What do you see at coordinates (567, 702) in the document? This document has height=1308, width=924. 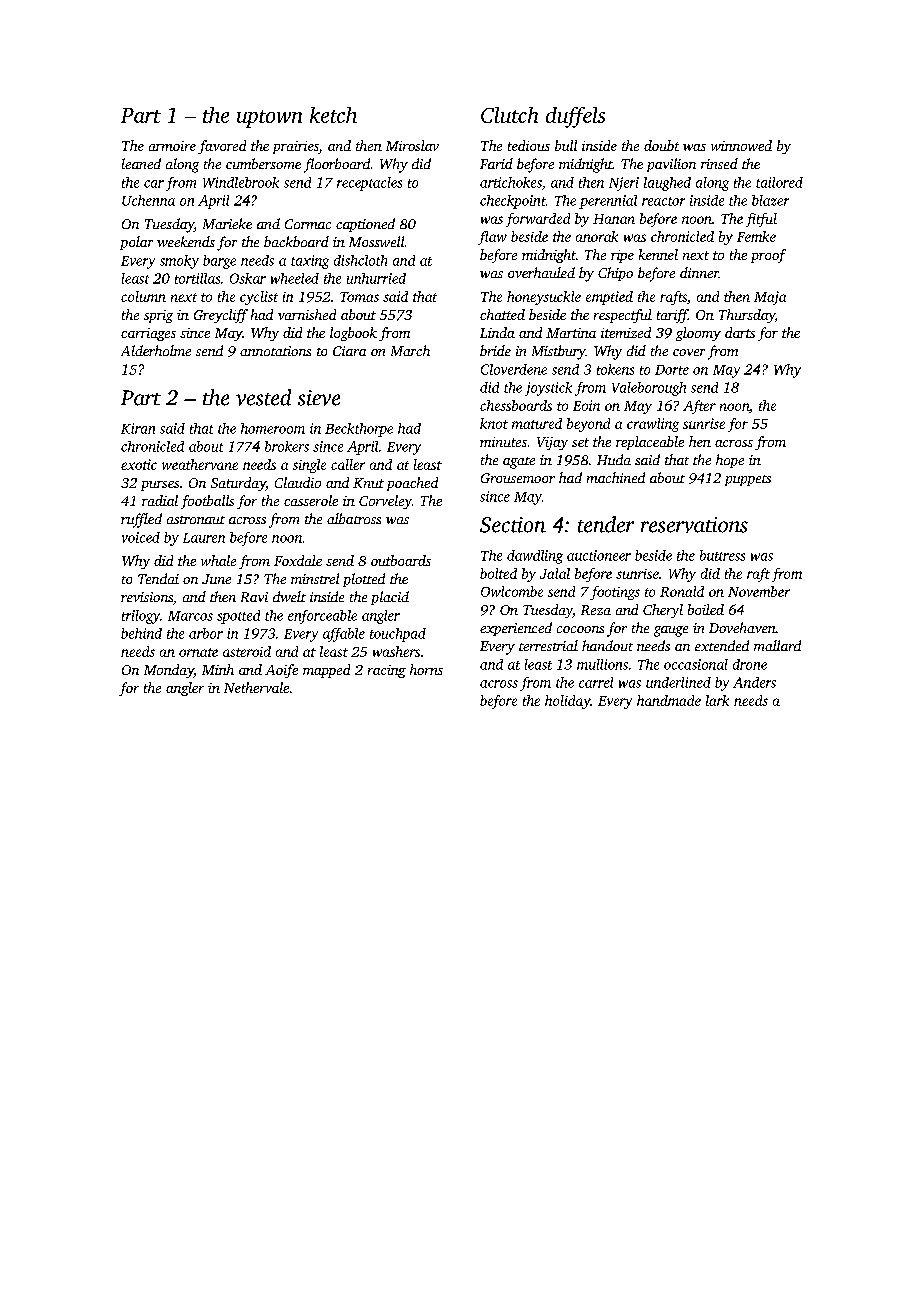 I see `holiday` at bounding box center [567, 702].
